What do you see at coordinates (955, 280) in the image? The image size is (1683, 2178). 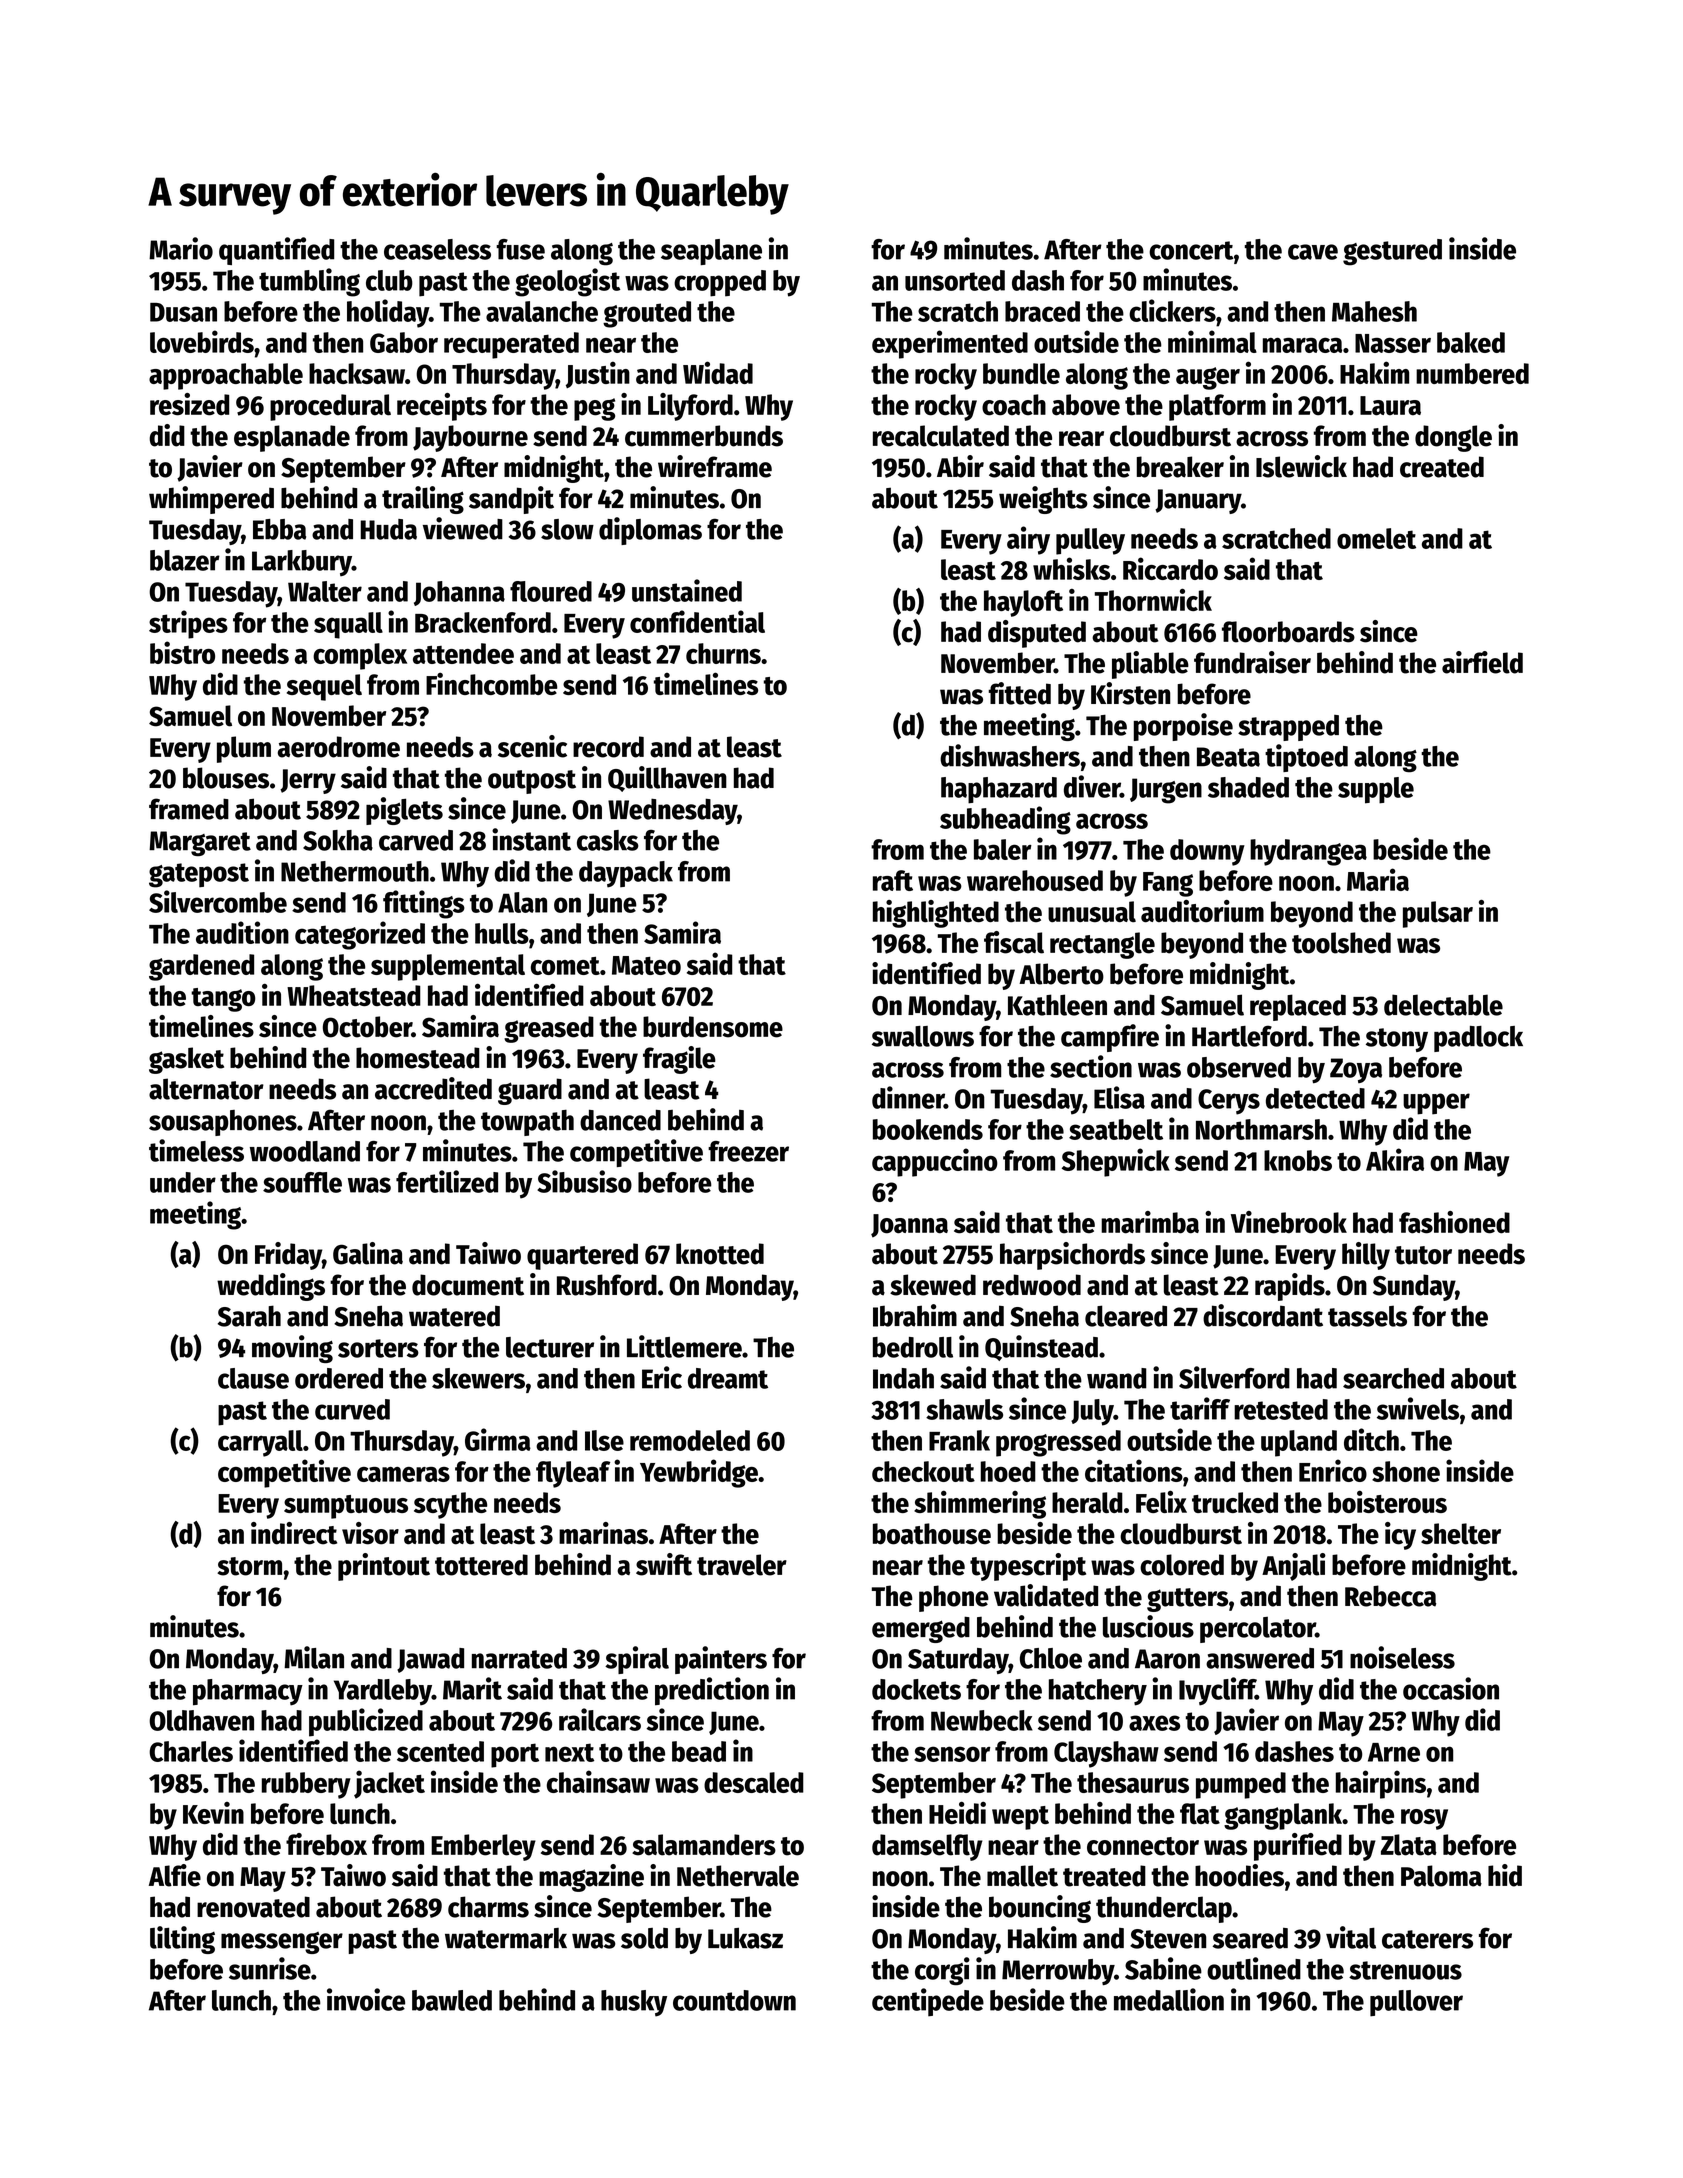 I see `unsorted` at bounding box center [955, 280].
